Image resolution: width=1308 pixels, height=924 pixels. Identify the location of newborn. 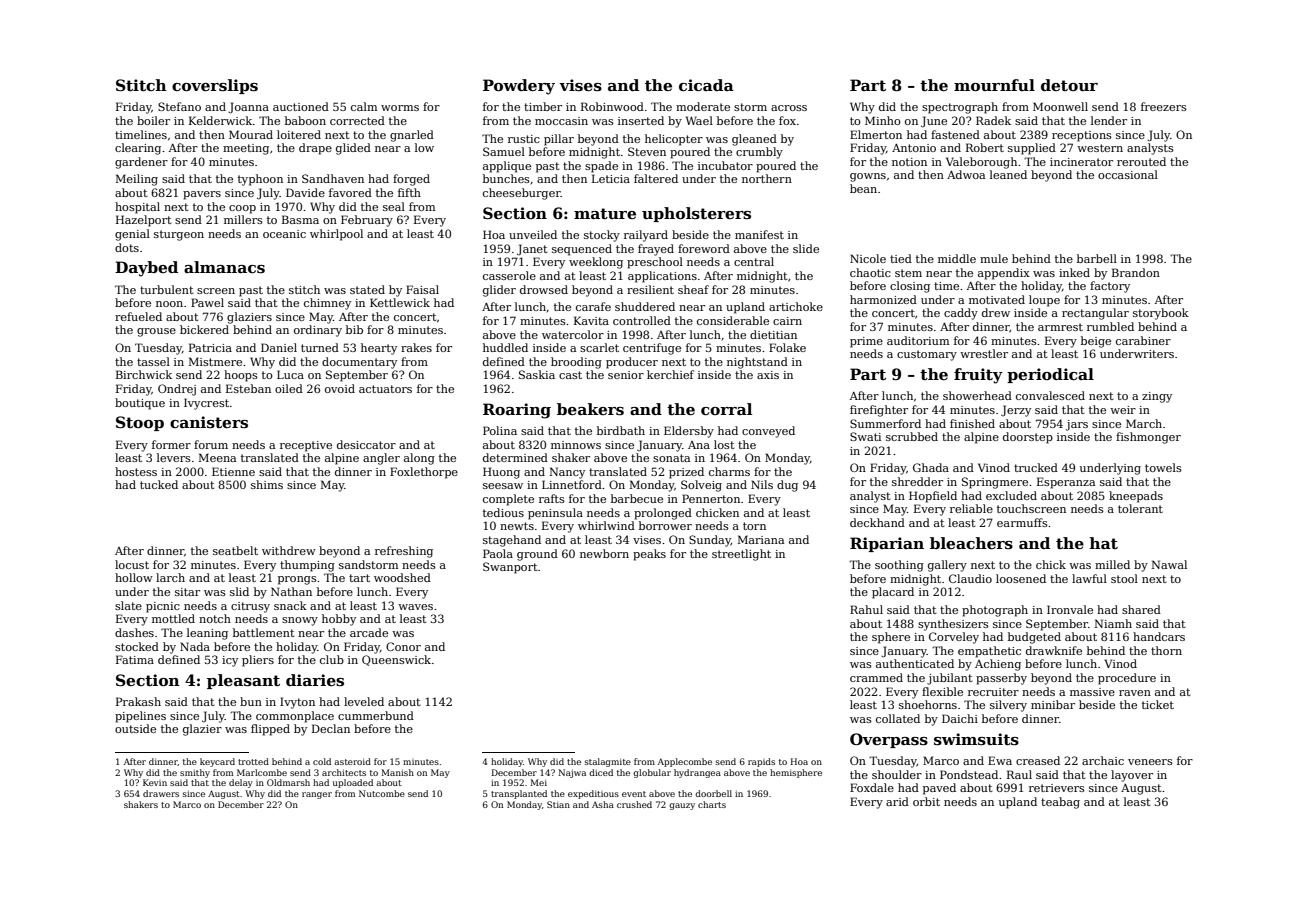
(604, 553).
